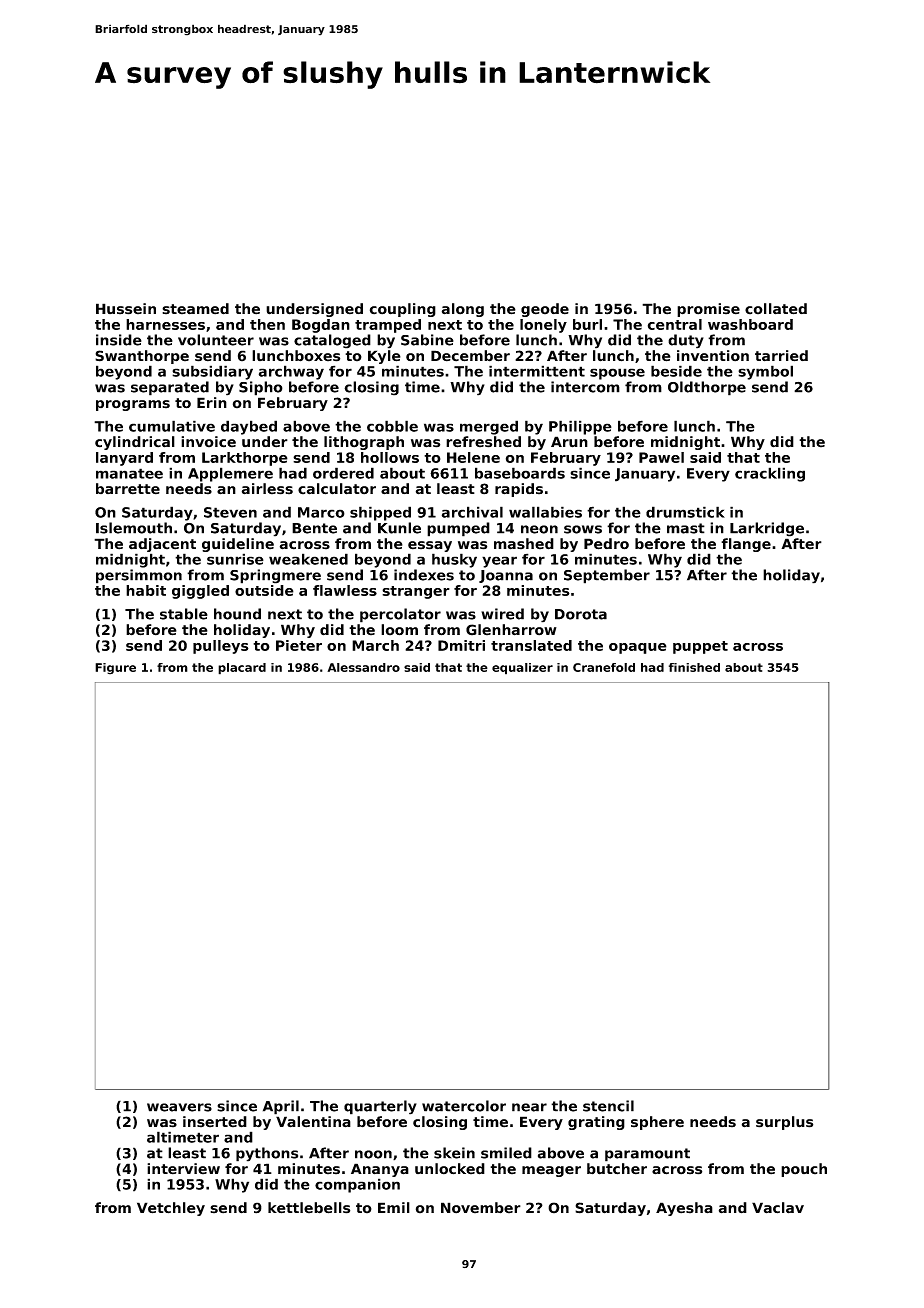 The image size is (924, 1308). I want to click on placard, so click(242, 669).
